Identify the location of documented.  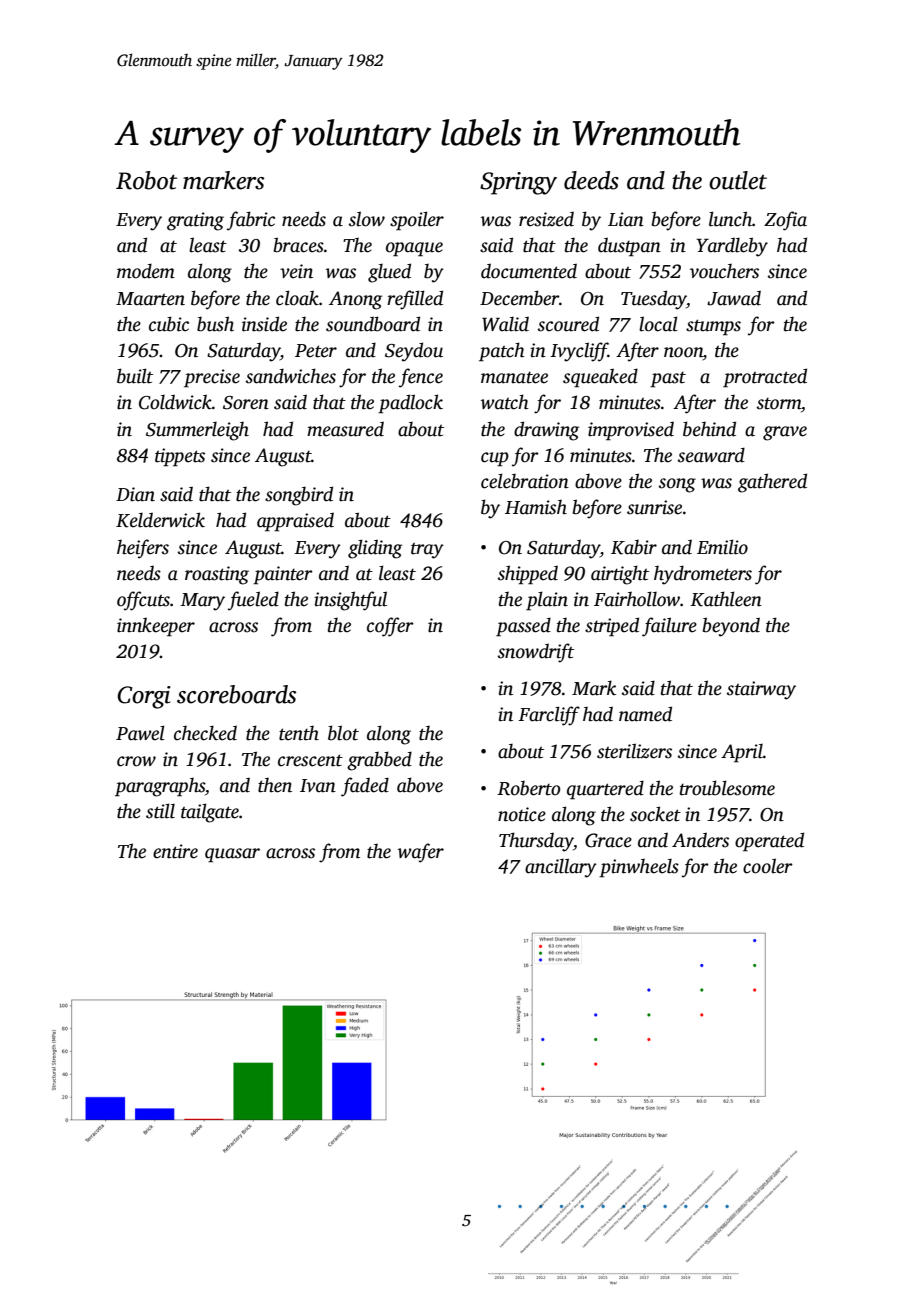
(529, 271).
